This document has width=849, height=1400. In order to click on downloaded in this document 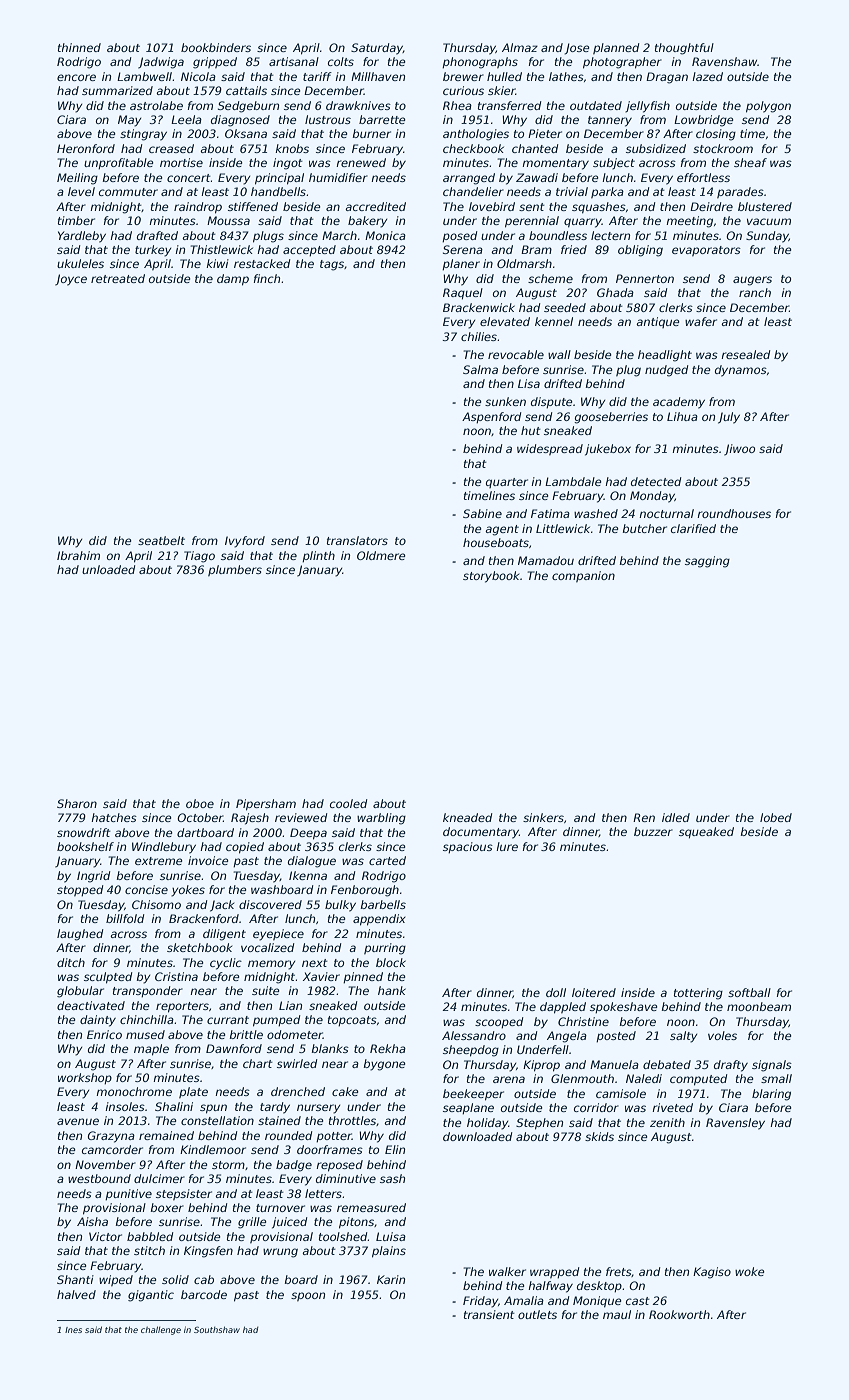, I will do `click(477, 1136)`.
